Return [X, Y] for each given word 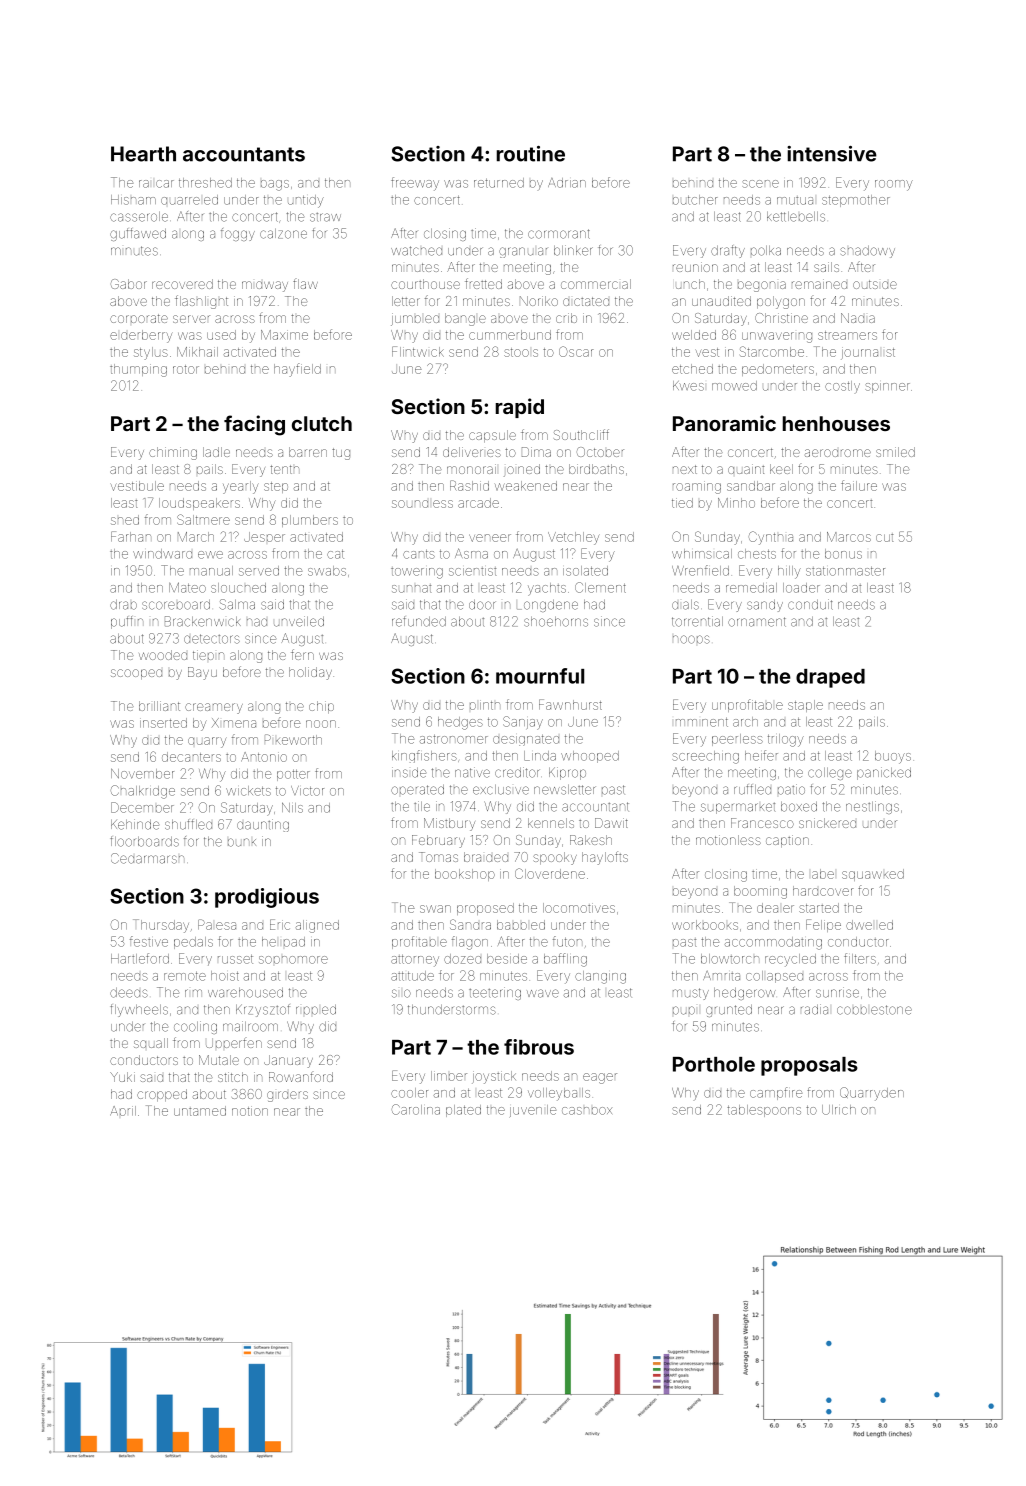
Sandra [470, 924]
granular [523, 252]
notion [250, 1111]
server [191, 319]
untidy [306, 201]
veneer [490, 538]
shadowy [867, 252]
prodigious [267, 898]
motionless [728, 840]
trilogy [786, 740]
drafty [728, 251]
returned [499, 183]
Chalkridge [143, 792]
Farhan [131, 536]
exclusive [501, 790]
